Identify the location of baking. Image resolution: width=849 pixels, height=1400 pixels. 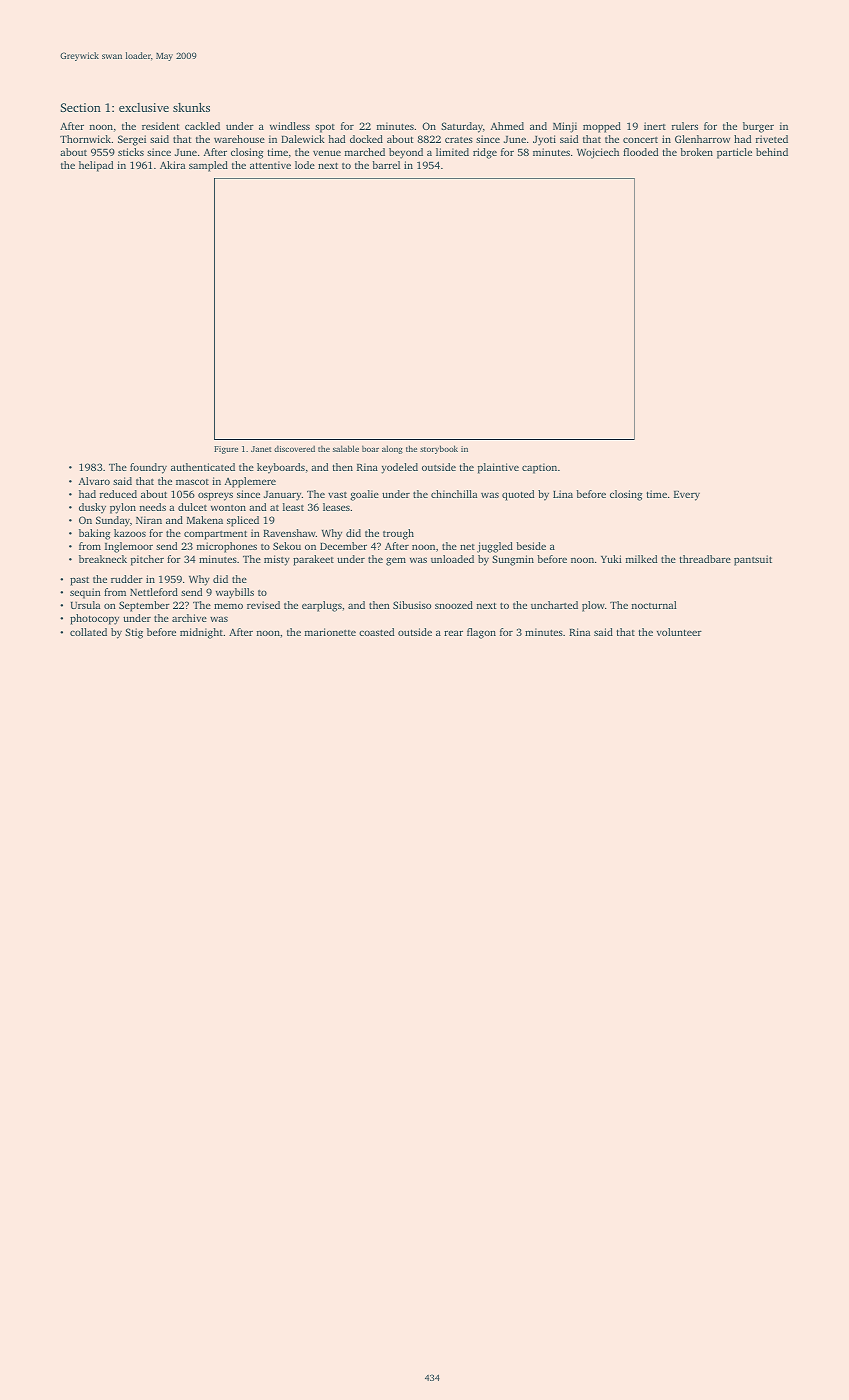
(94, 534).
